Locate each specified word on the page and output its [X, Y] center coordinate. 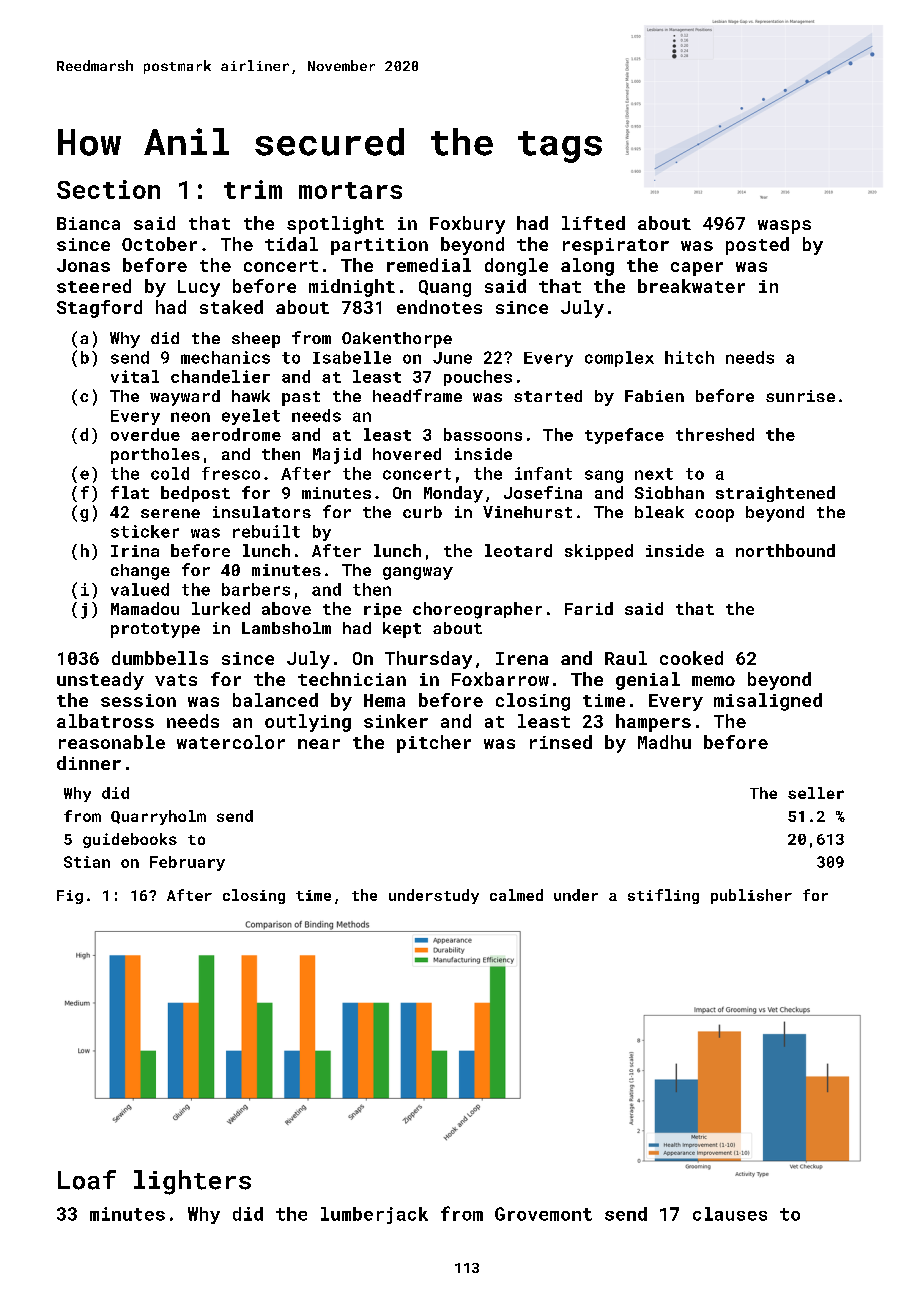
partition [379, 246]
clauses [730, 1214]
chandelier [220, 376]
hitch [689, 357]
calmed [516, 895]
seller [816, 793]
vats [176, 680]
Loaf [87, 1180]
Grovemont [543, 1214]
